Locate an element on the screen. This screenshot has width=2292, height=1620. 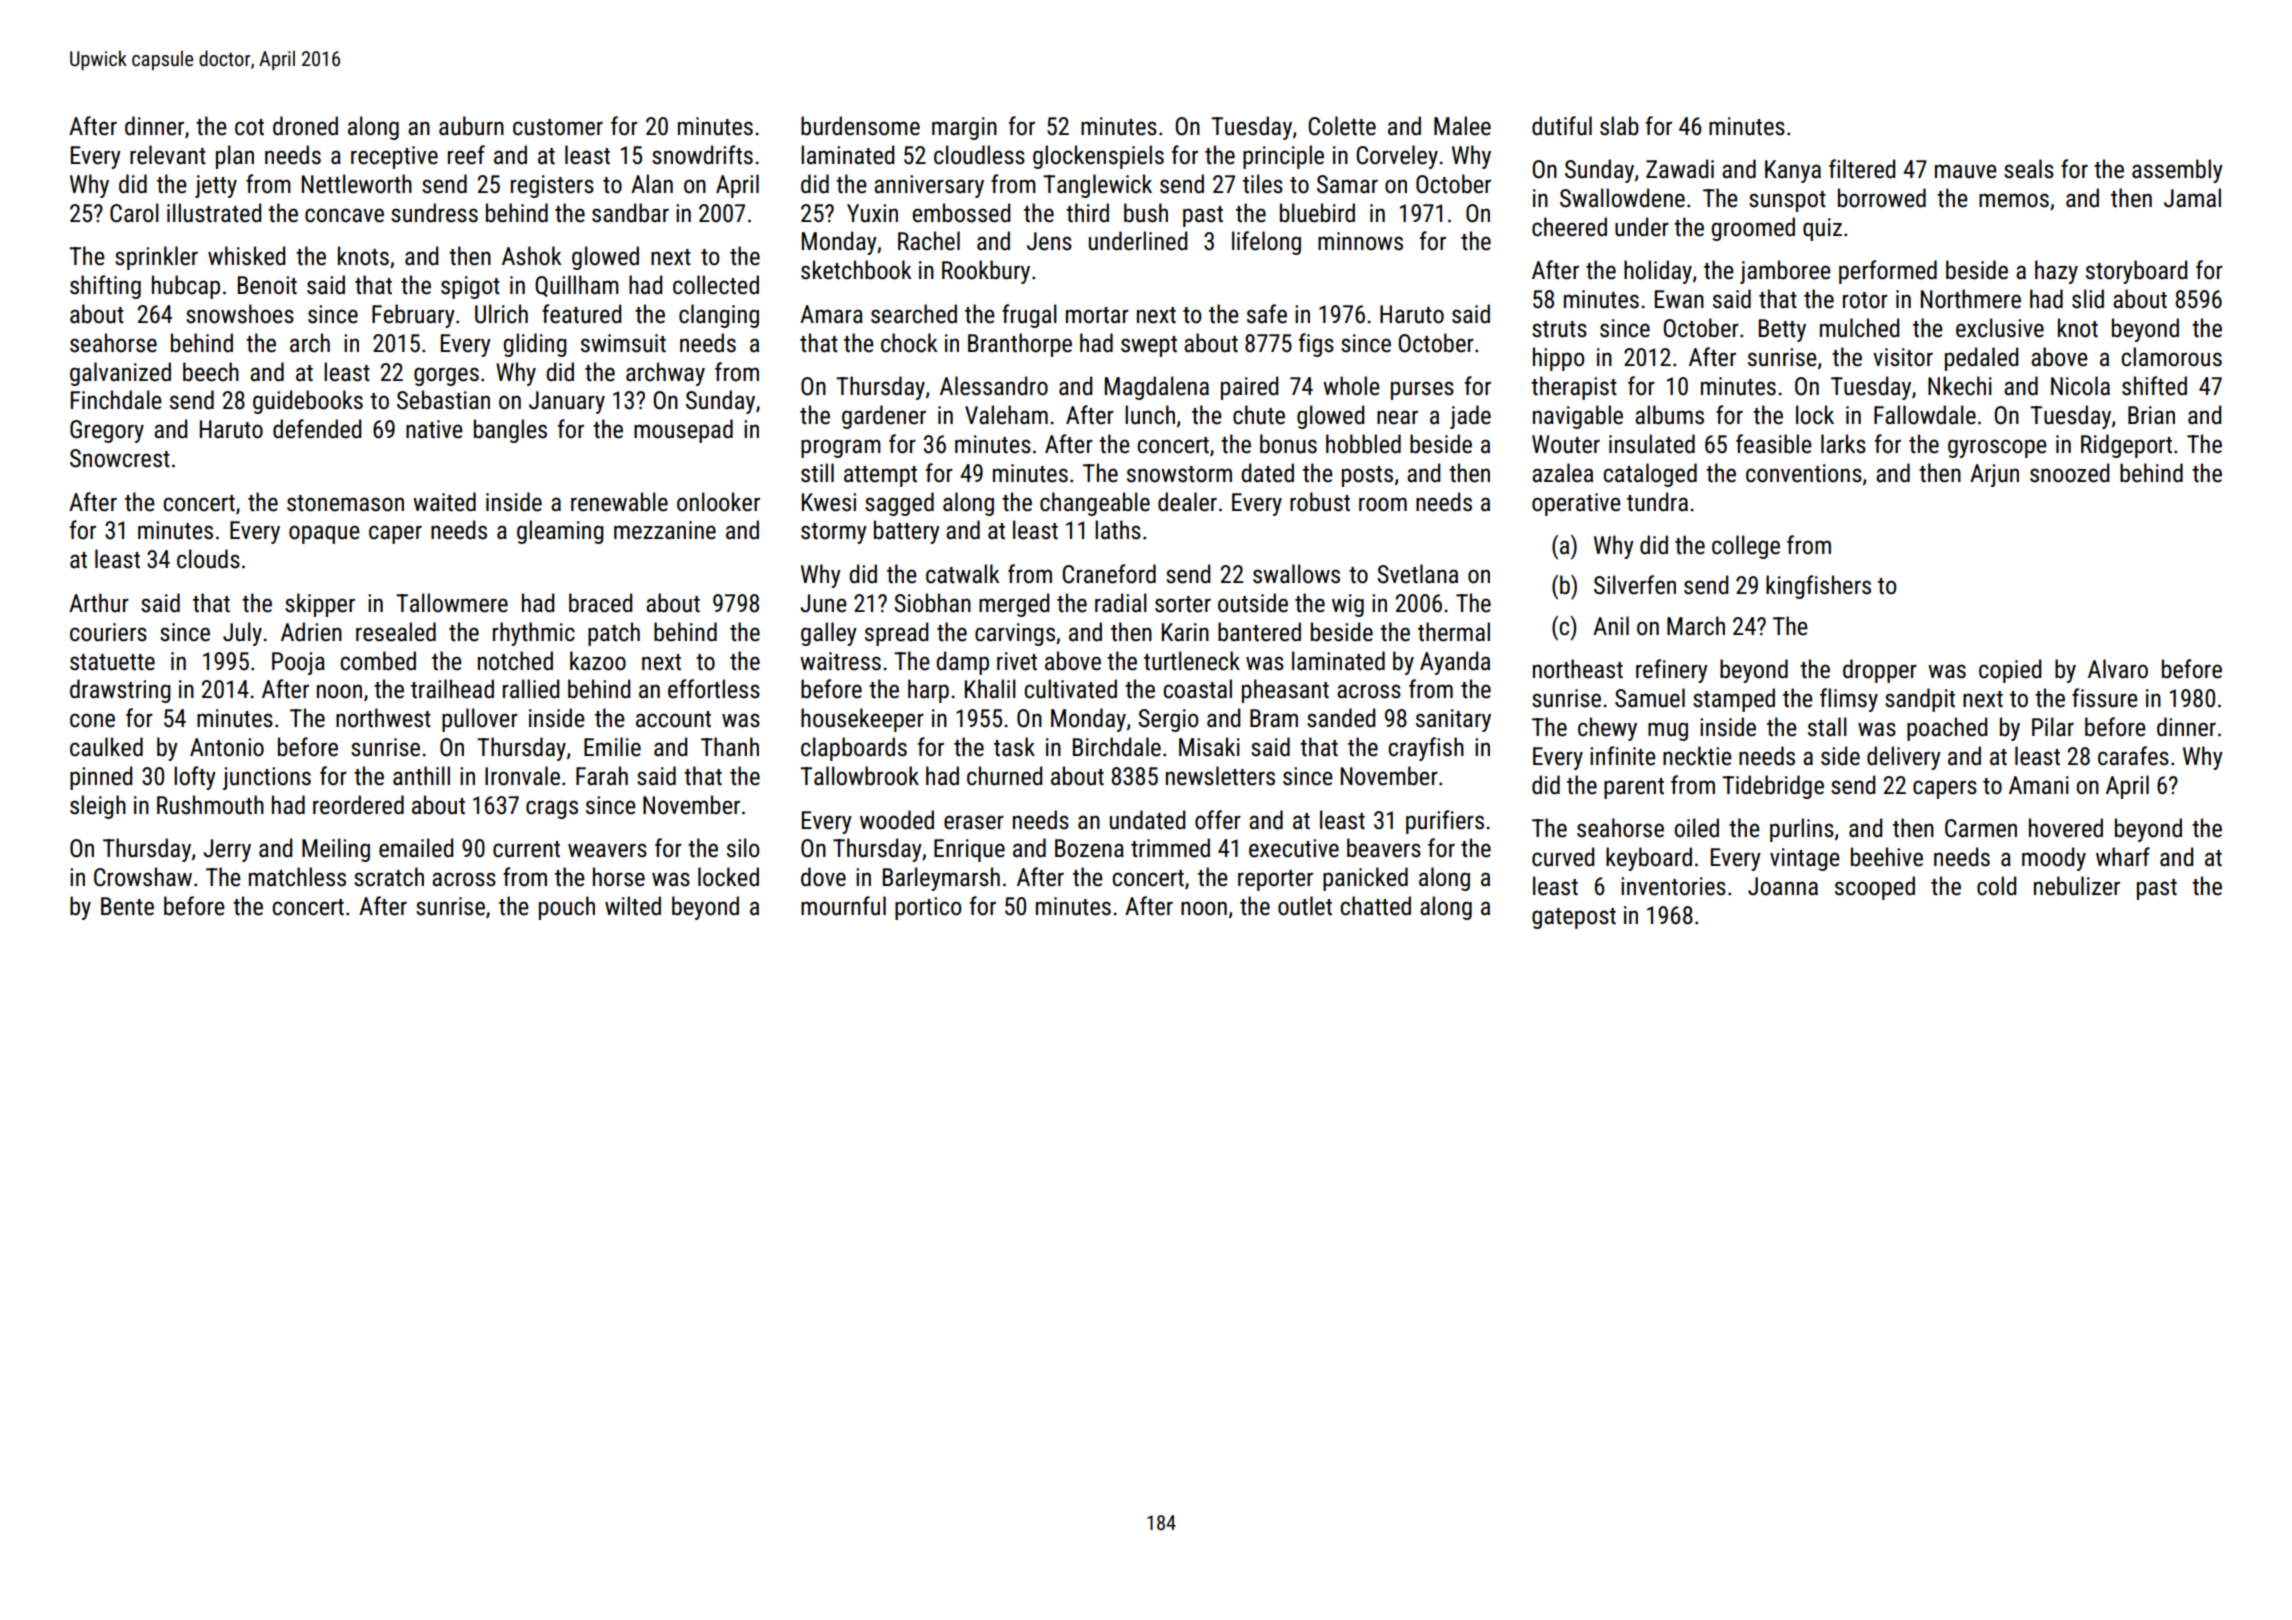
gleaming is located at coordinates (560, 532).
